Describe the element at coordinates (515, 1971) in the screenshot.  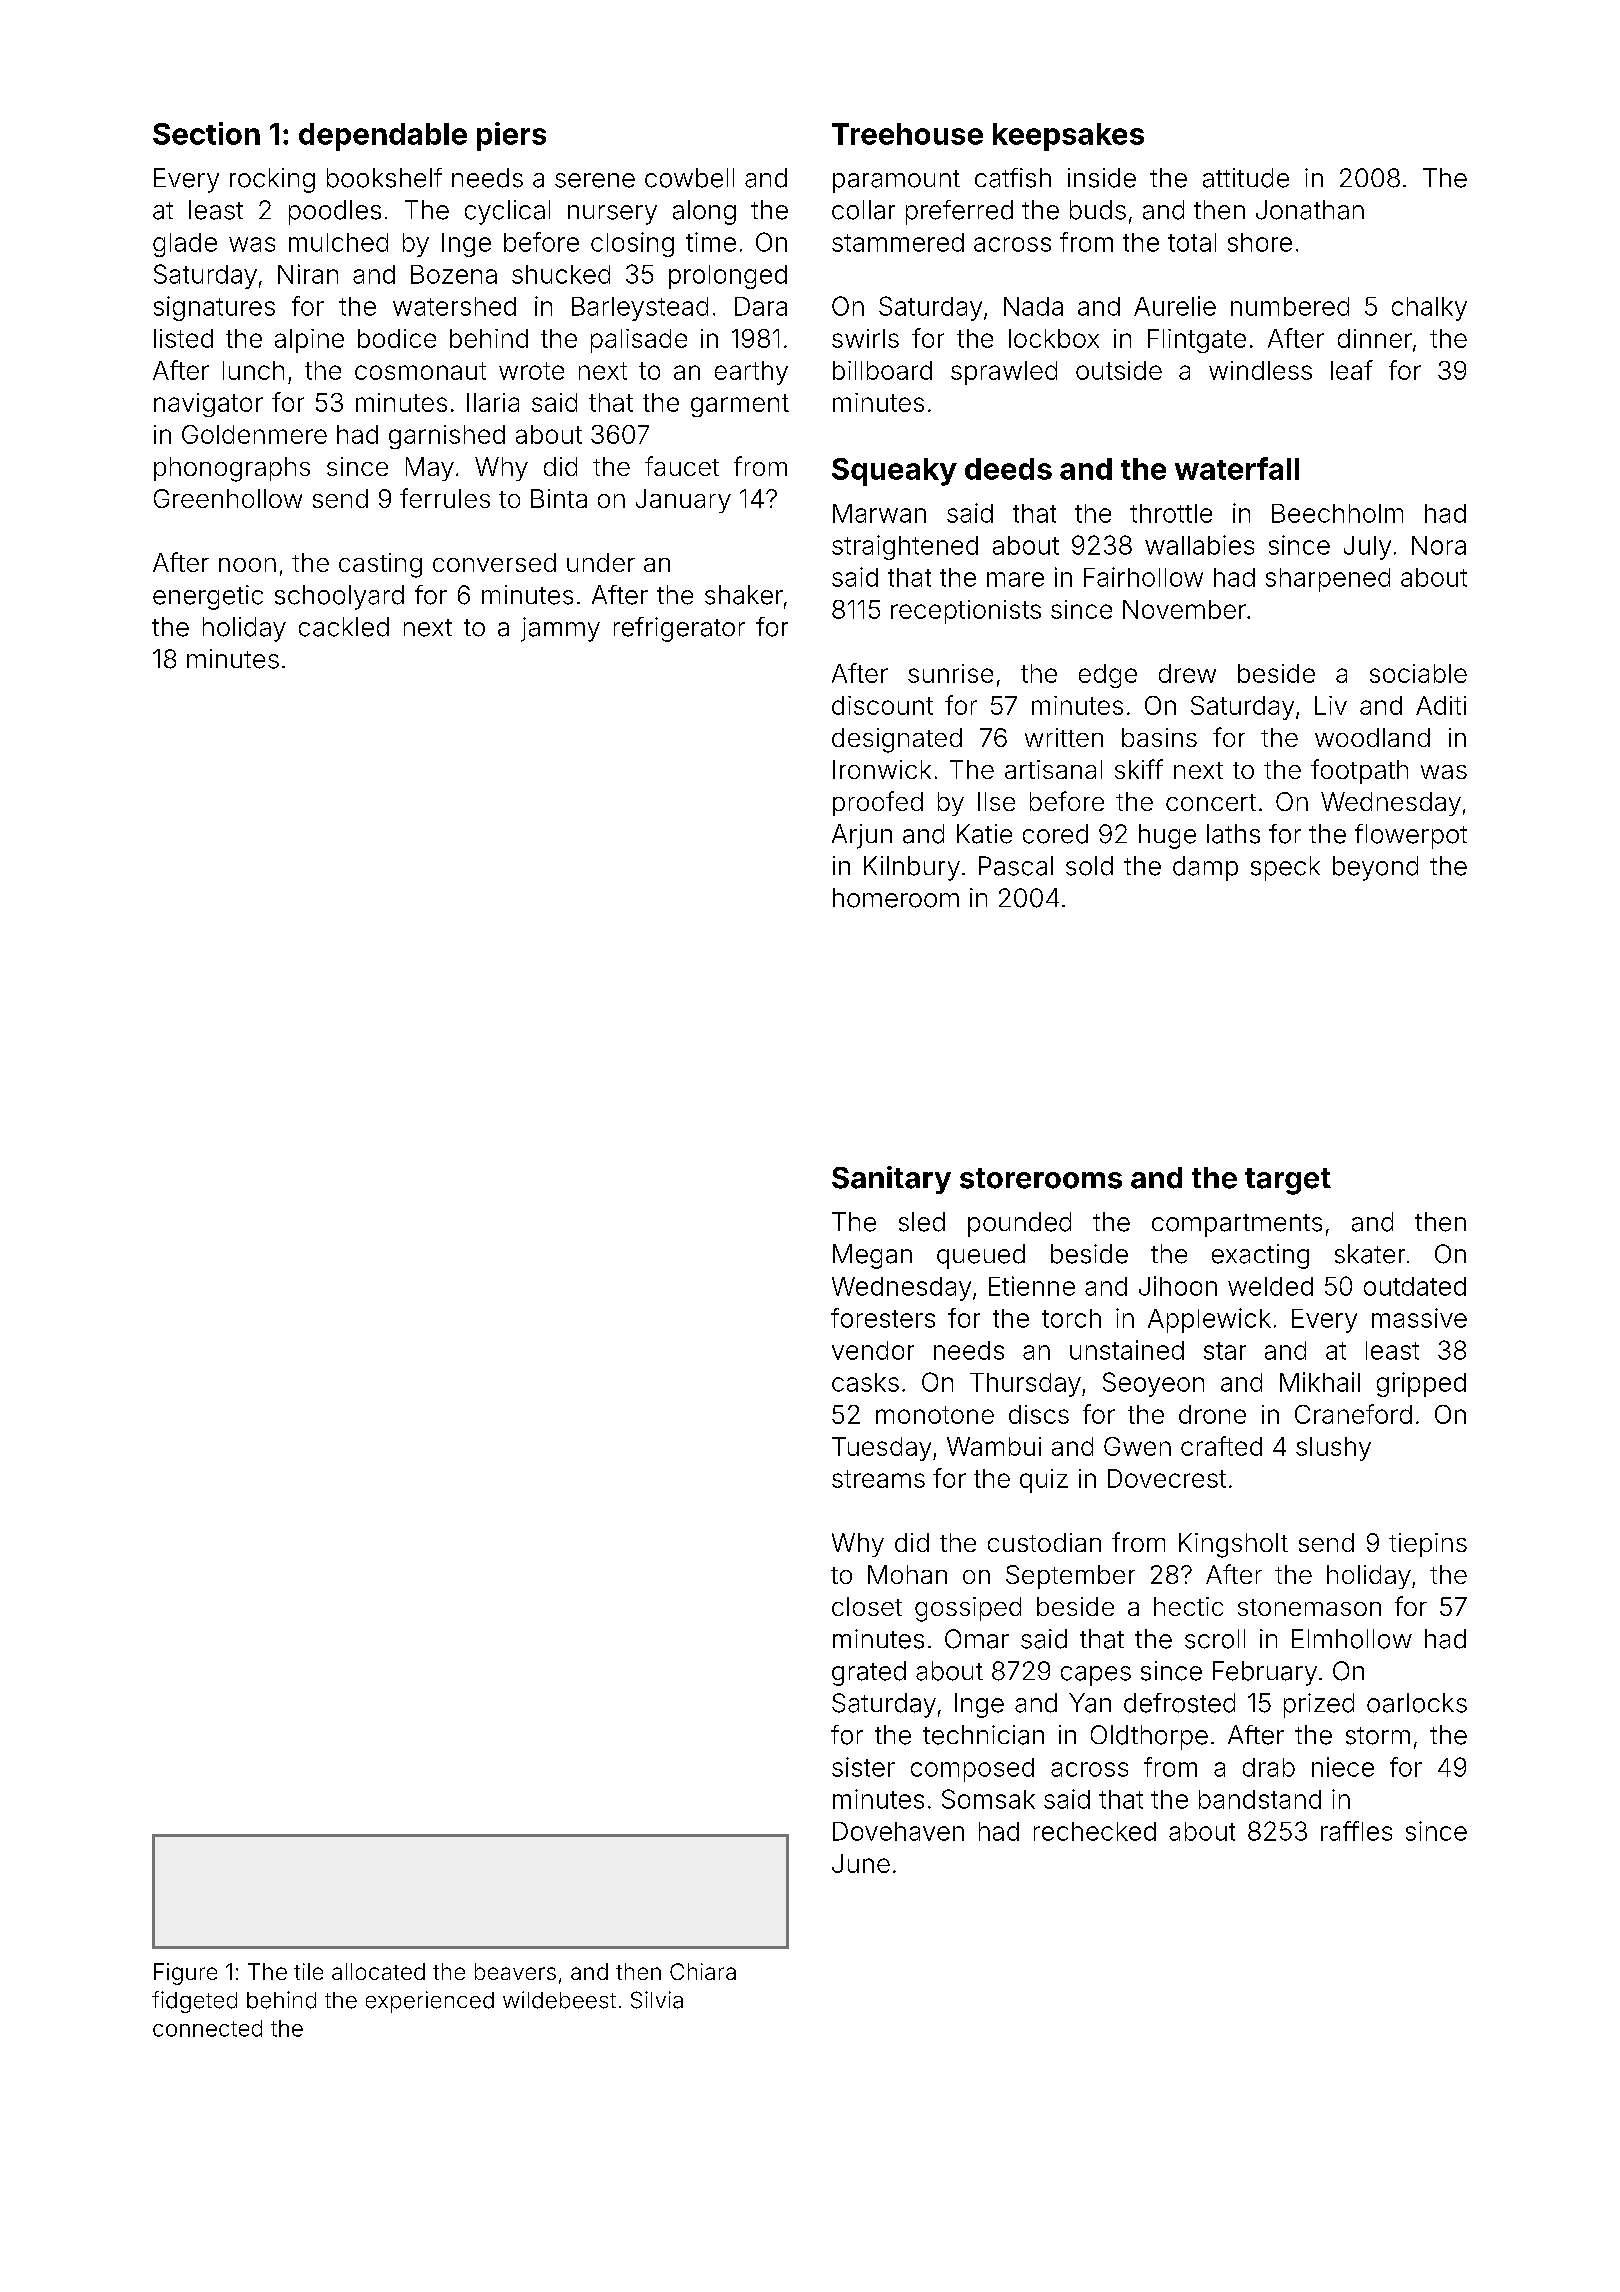
I see `beavers` at that location.
